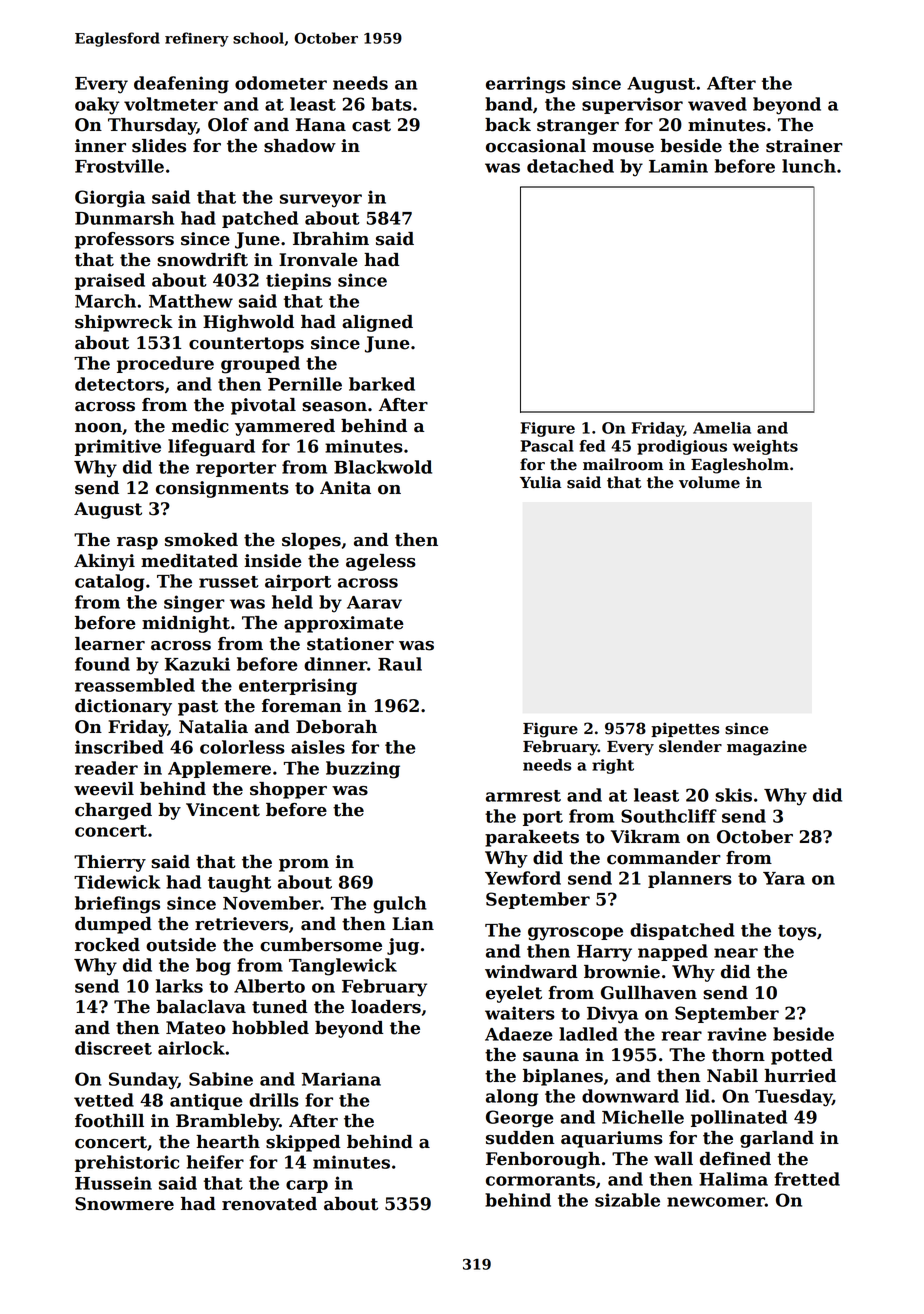 The image size is (924, 1314). I want to click on cast, so click(371, 125).
